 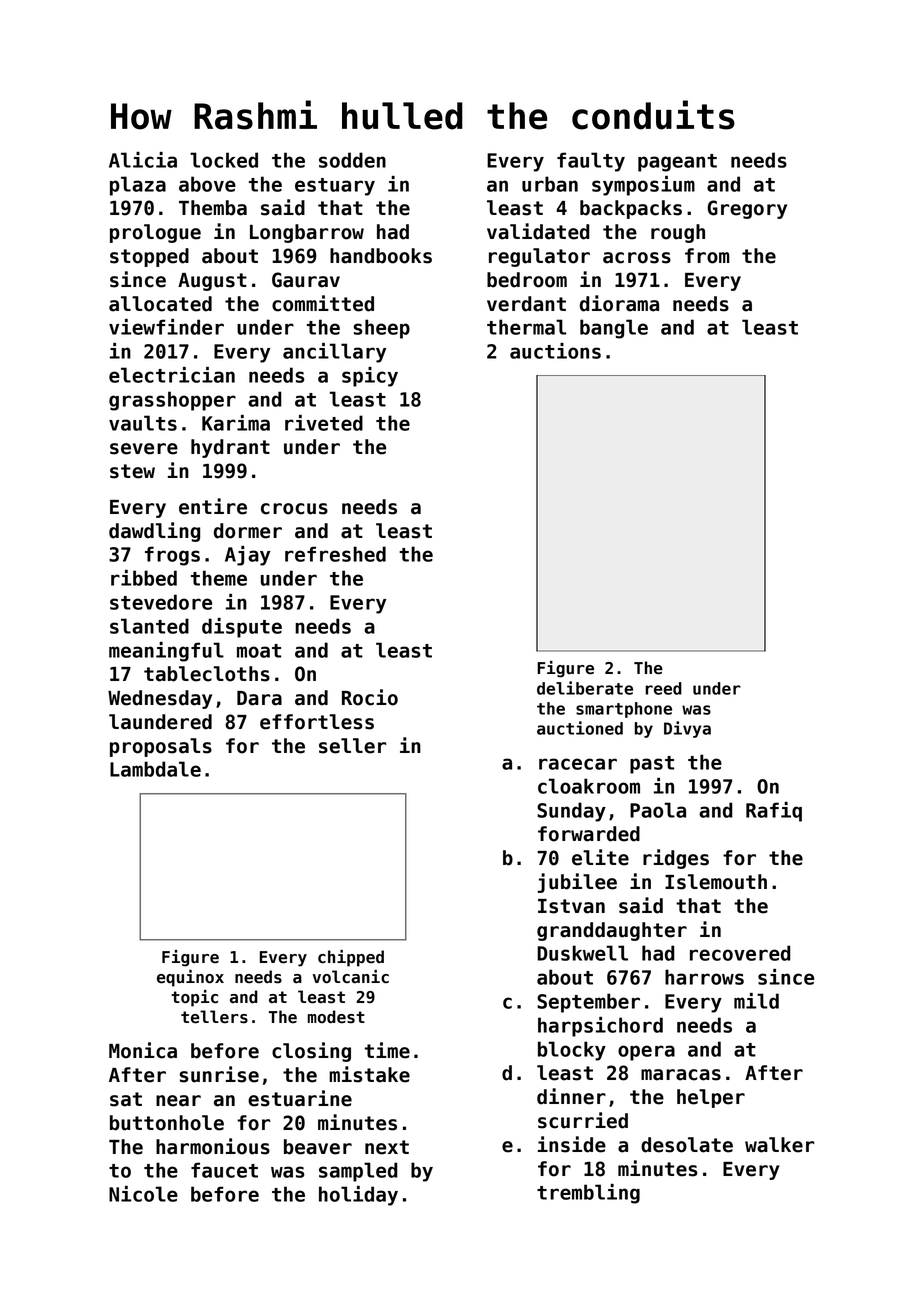 What do you see at coordinates (663, 688) in the screenshot?
I see `reed` at bounding box center [663, 688].
